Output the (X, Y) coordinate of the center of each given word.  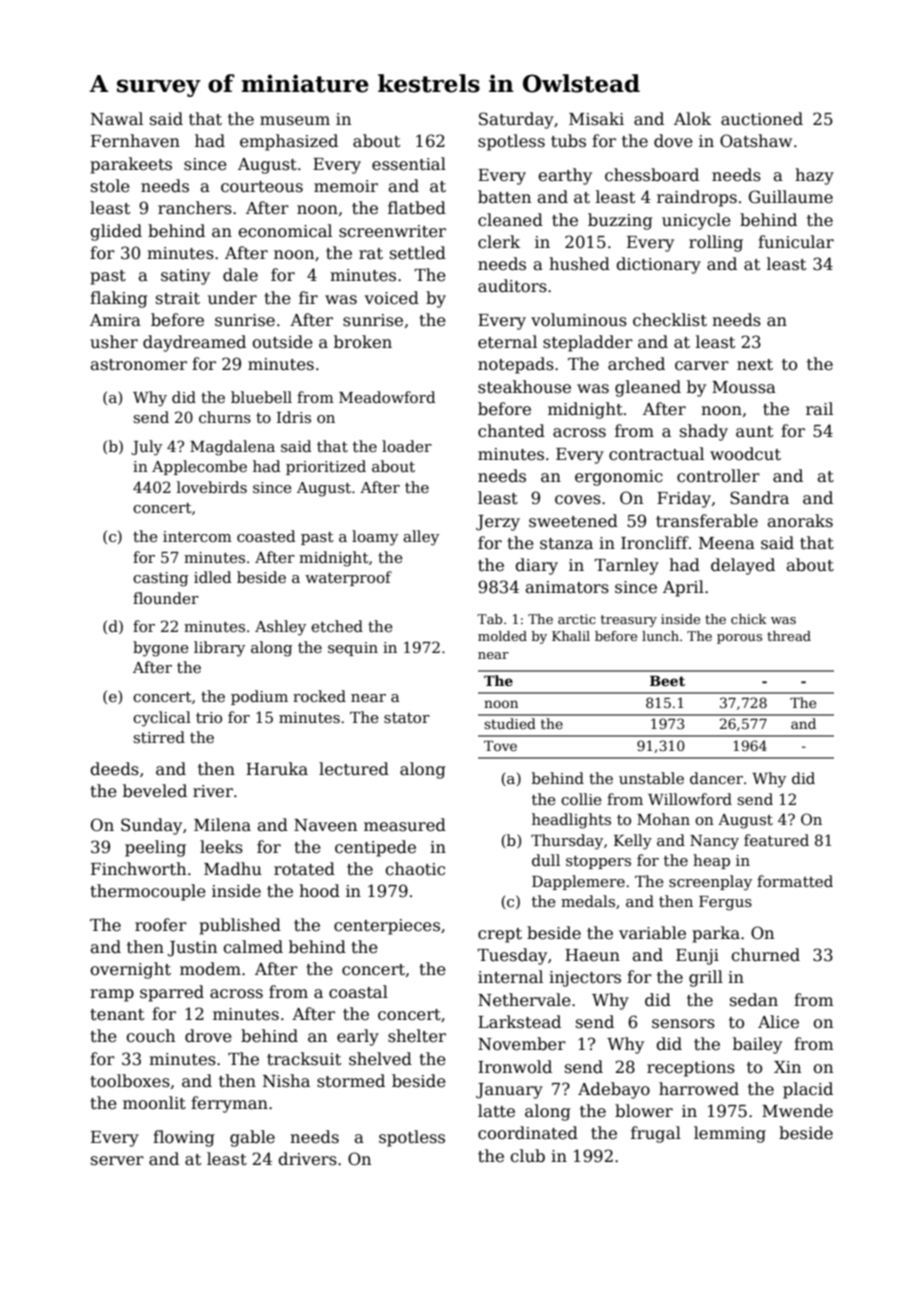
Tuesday (512, 956)
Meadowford (387, 397)
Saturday (516, 120)
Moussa (744, 387)
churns (225, 417)
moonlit (154, 1102)
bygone (161, 649)
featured (776, 840)
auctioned (762, 119)
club (527, 1155)
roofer (161, 925)
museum (295, 121)
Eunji (697, 957)
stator (407, 718)
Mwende (797, 1111)
